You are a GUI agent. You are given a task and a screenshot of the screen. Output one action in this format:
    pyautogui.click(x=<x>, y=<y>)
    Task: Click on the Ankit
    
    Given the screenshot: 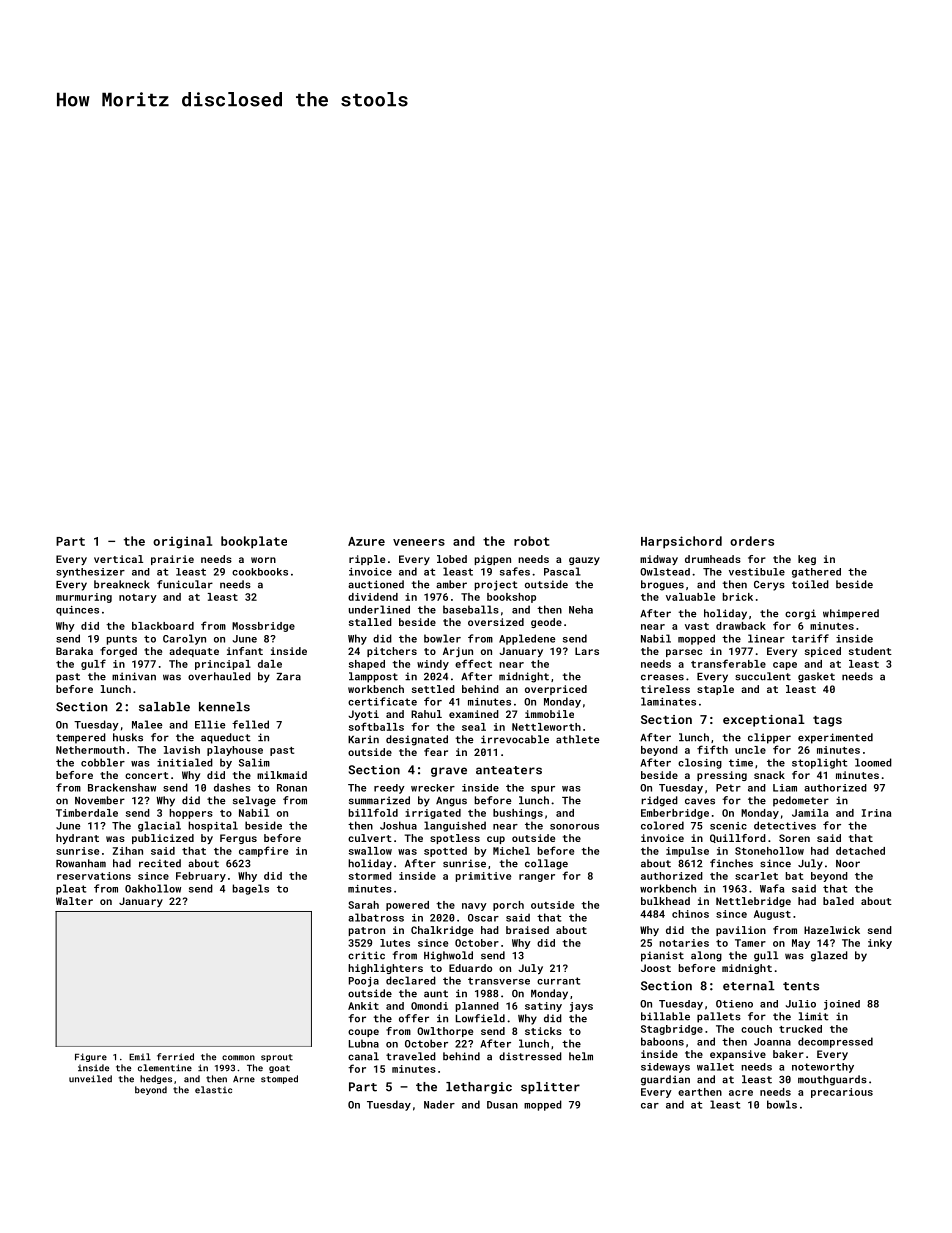 What is the action you would take?
    pyautogui.click(x=363, y=1006)
